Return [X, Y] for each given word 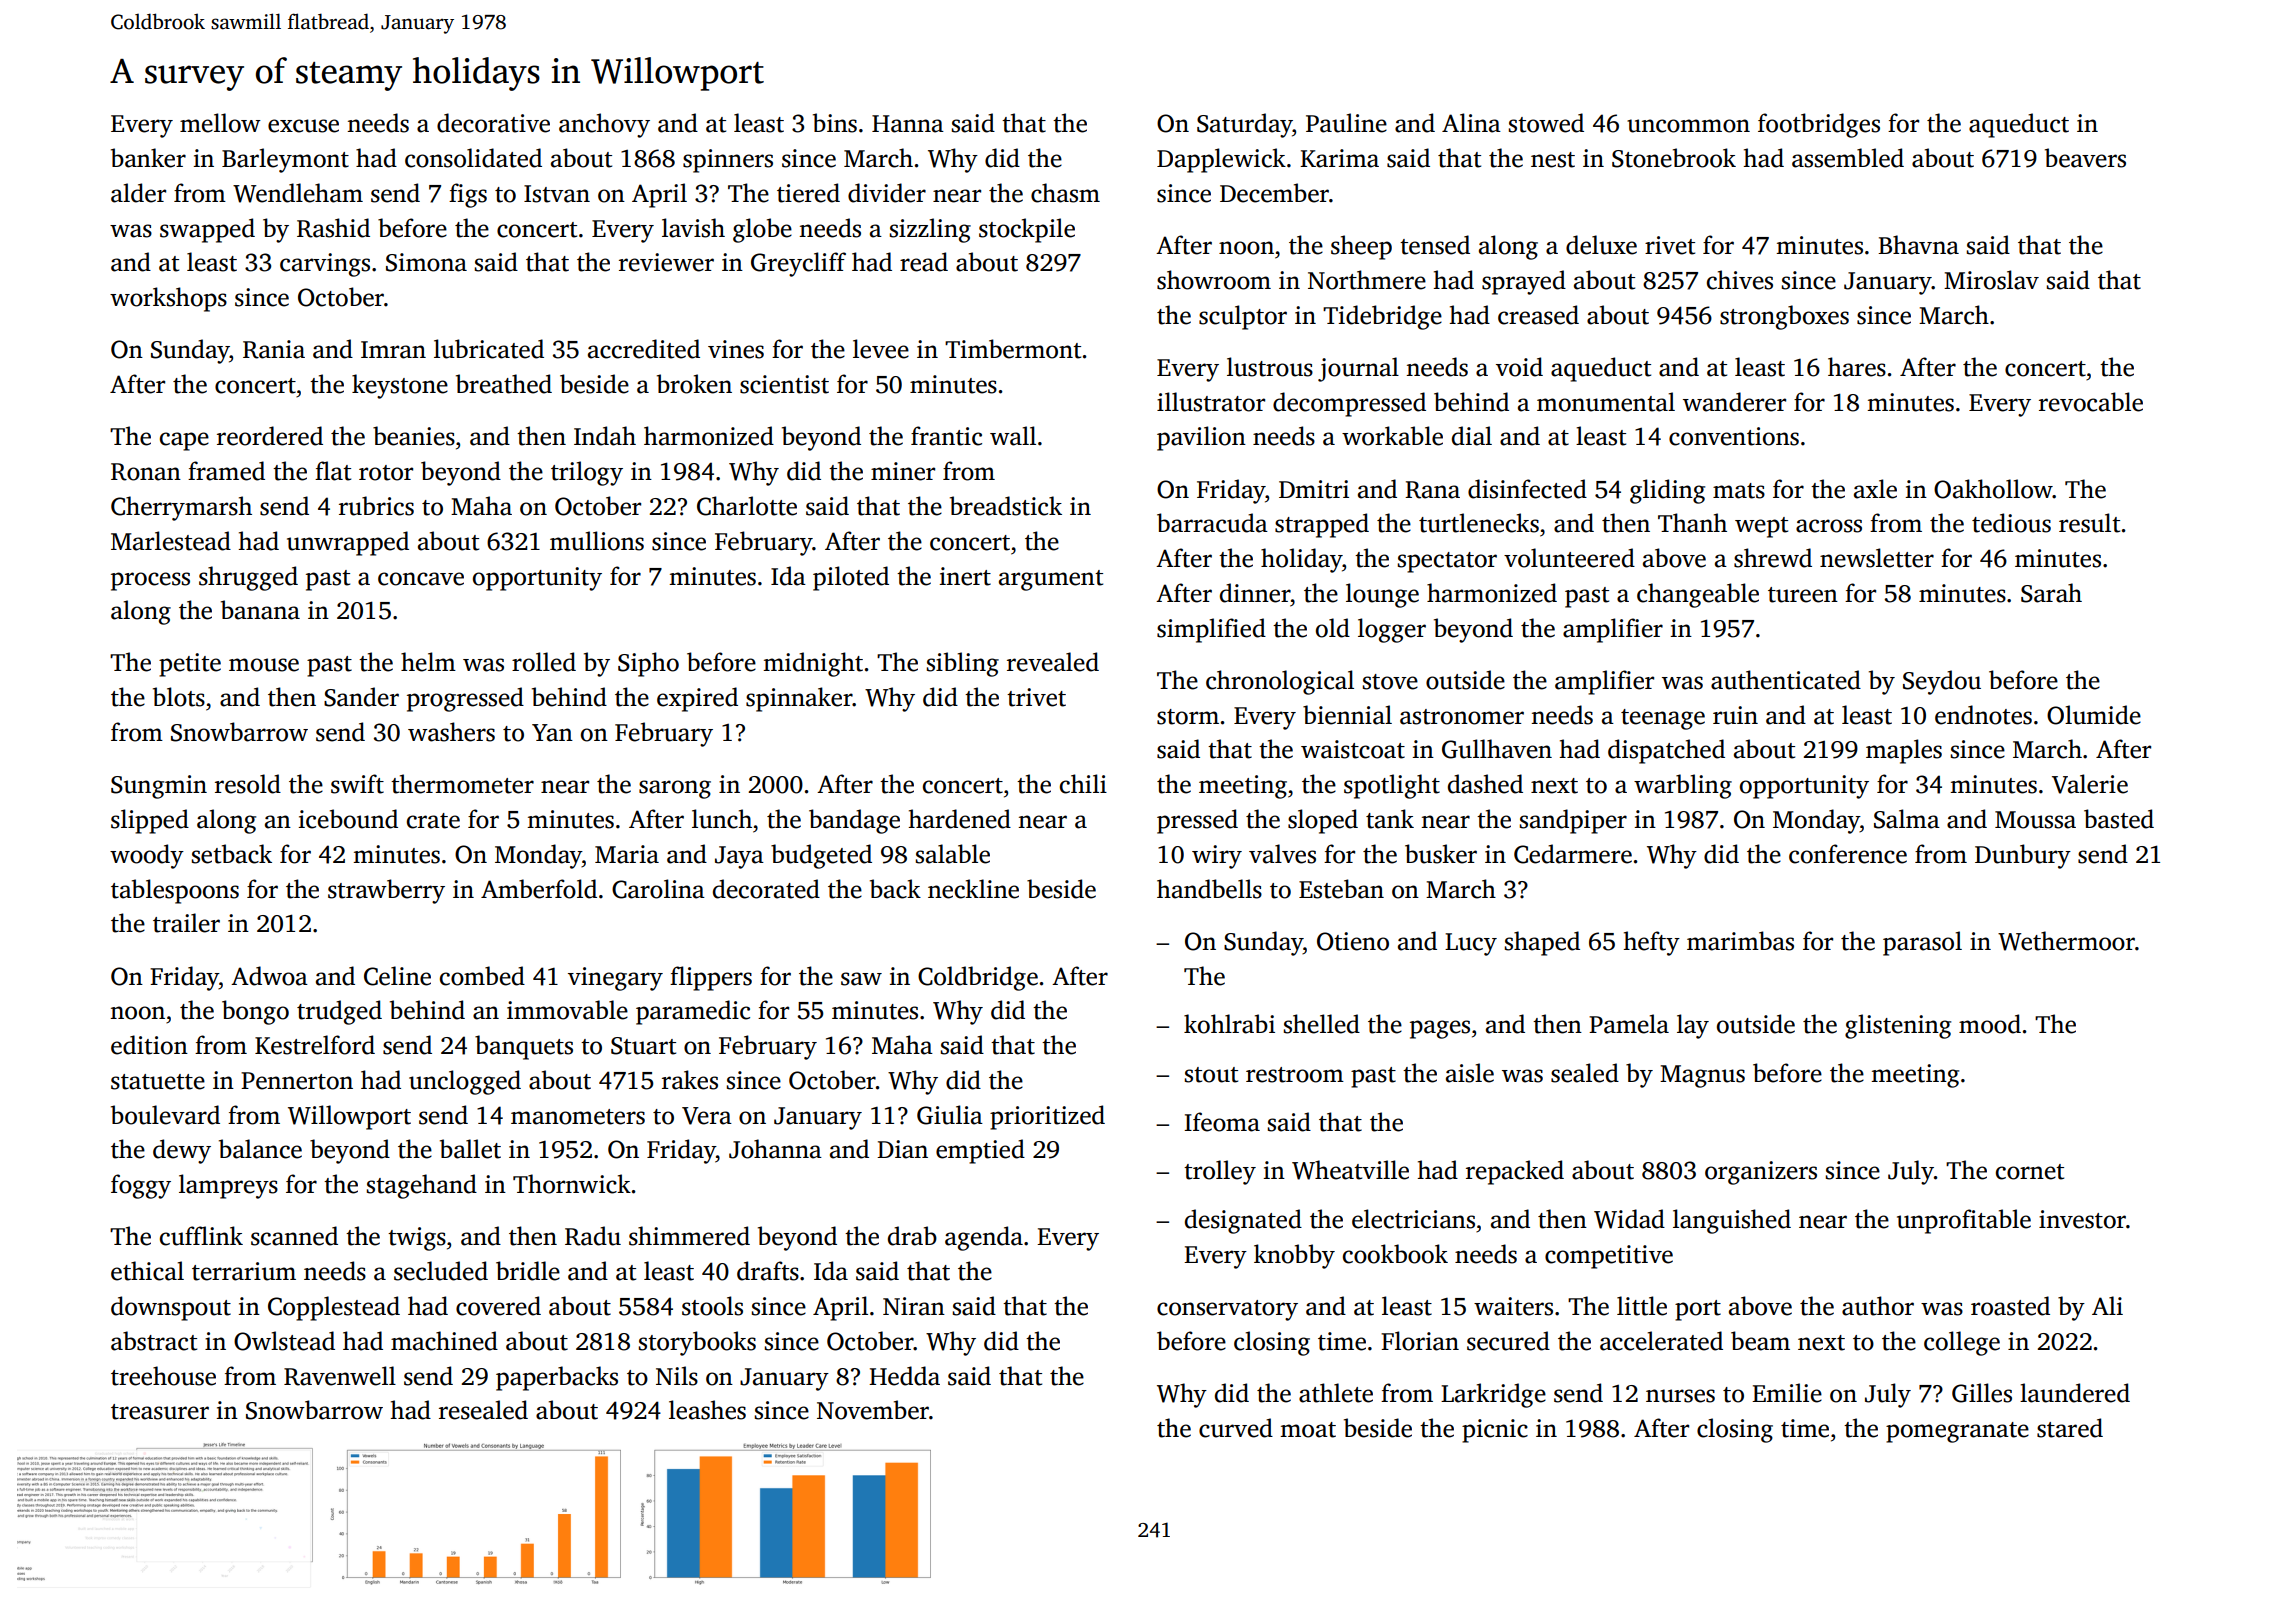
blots [179, 697]
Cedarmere [1573, 854]
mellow [220, 123]
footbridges [1819, 125]
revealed [1053, 662]
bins [835, 123]
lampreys [228, 1186]
